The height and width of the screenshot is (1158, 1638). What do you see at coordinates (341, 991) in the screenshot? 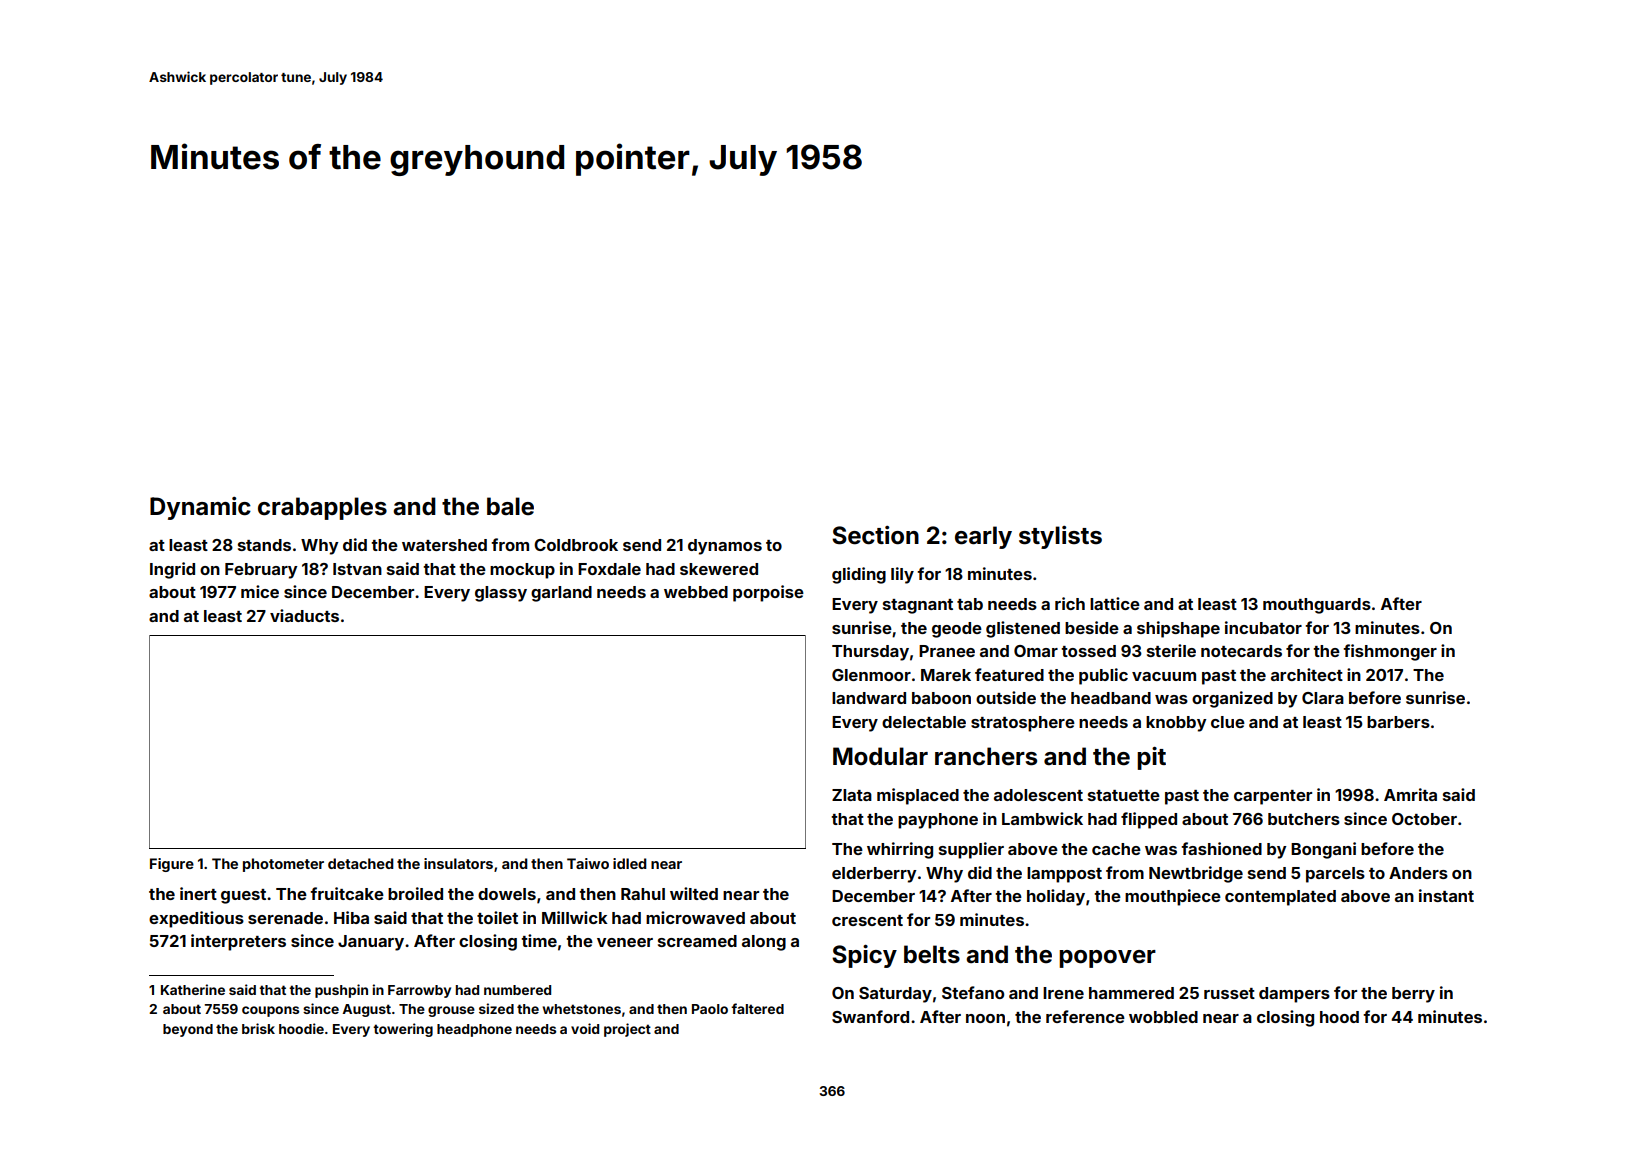
I see `pushpin` at bounding box center [341, 991].
